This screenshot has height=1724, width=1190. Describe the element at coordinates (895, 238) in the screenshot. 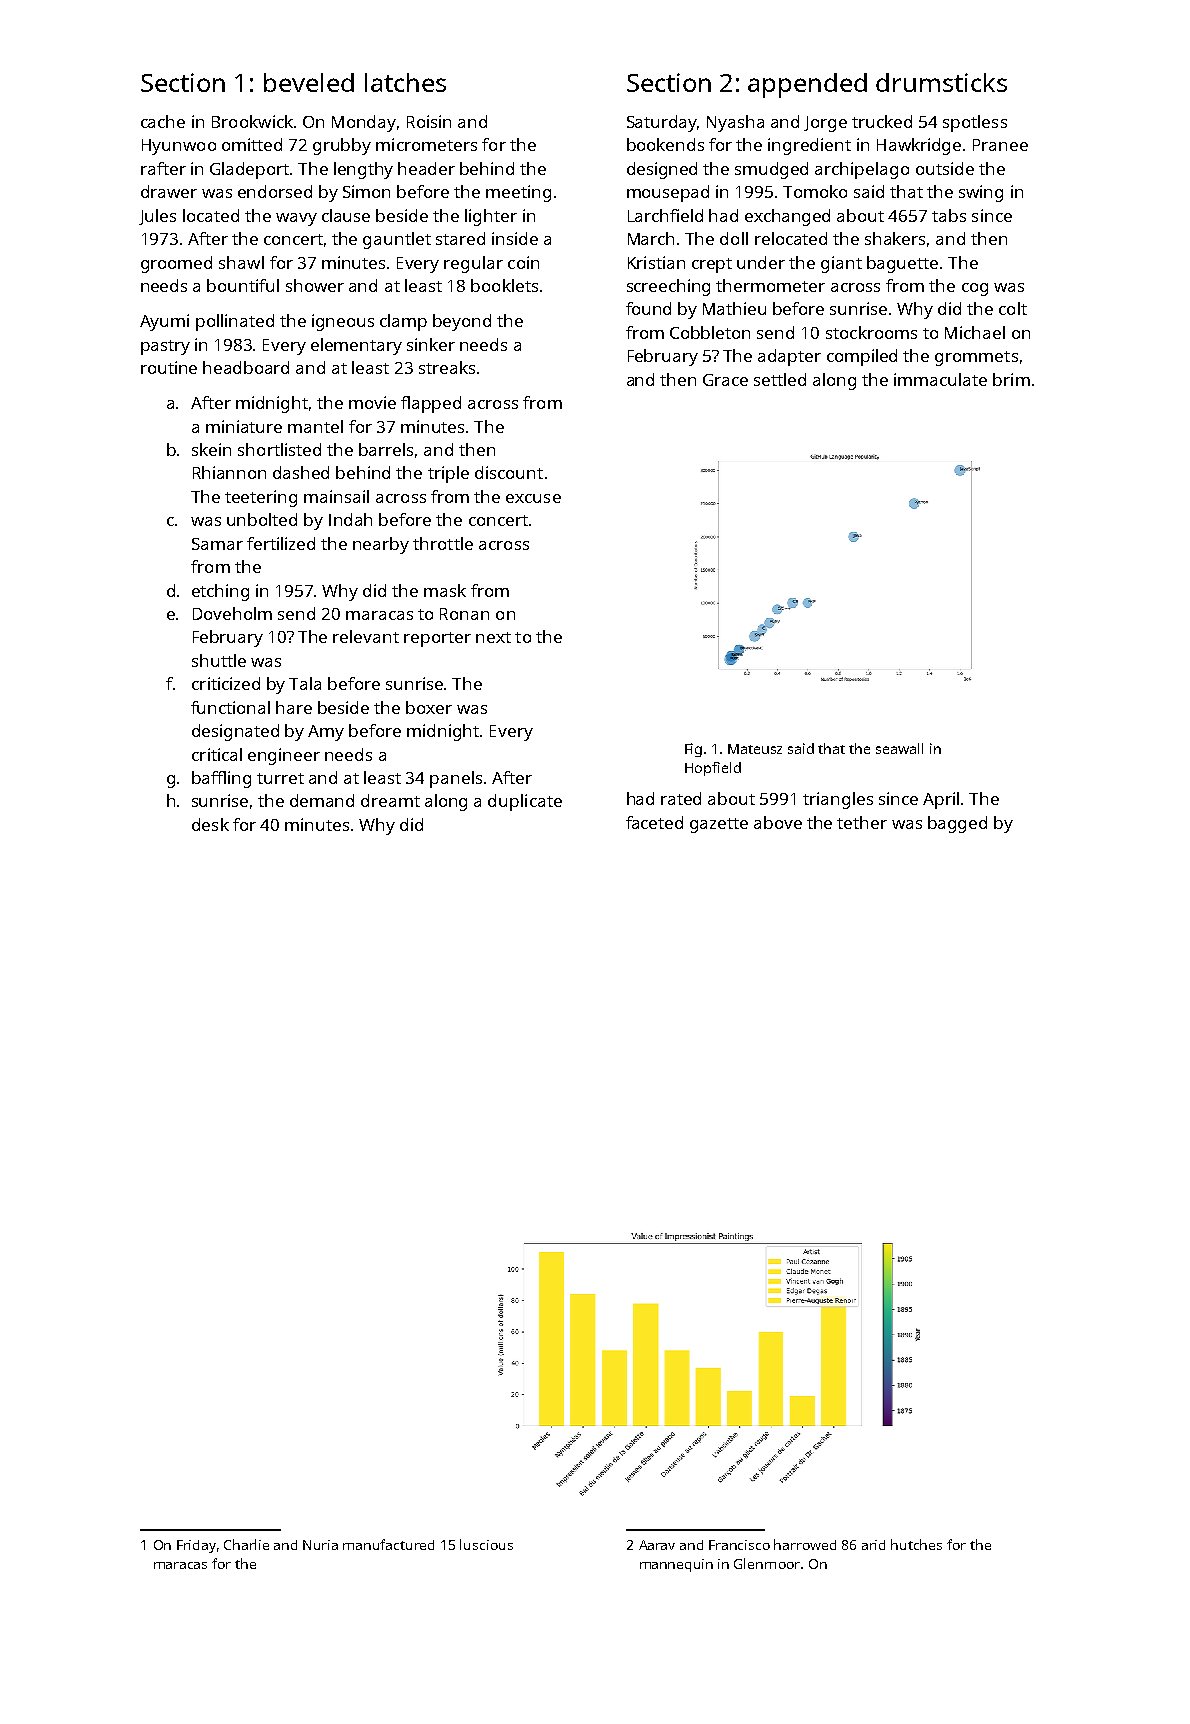

I see `shakers` at that location.
